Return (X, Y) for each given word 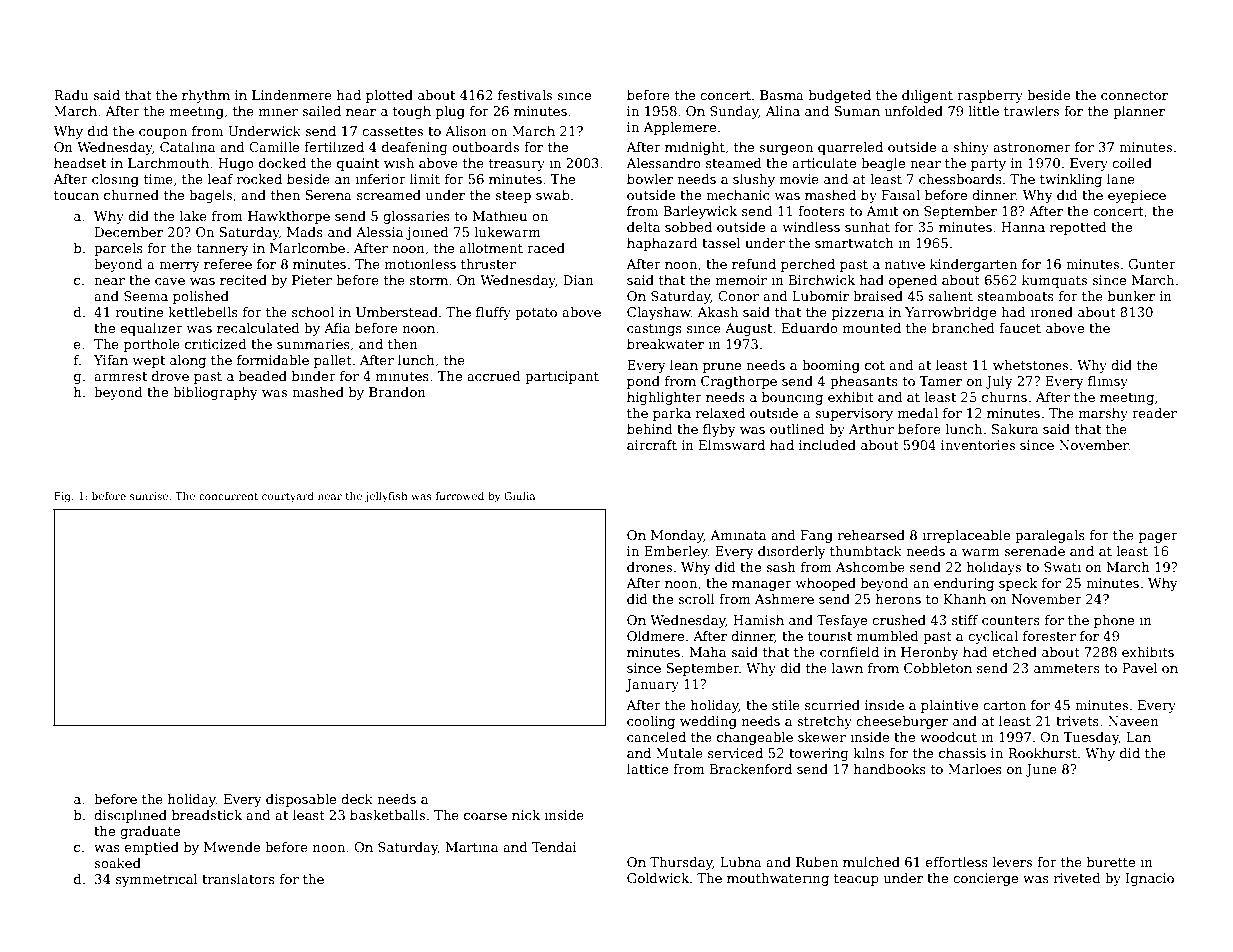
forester (1049, 636)
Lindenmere (292, 95)
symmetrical (156, 880)
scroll (696, 599)
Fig (62, 497)
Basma (782, 95)
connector (1134, 95)
